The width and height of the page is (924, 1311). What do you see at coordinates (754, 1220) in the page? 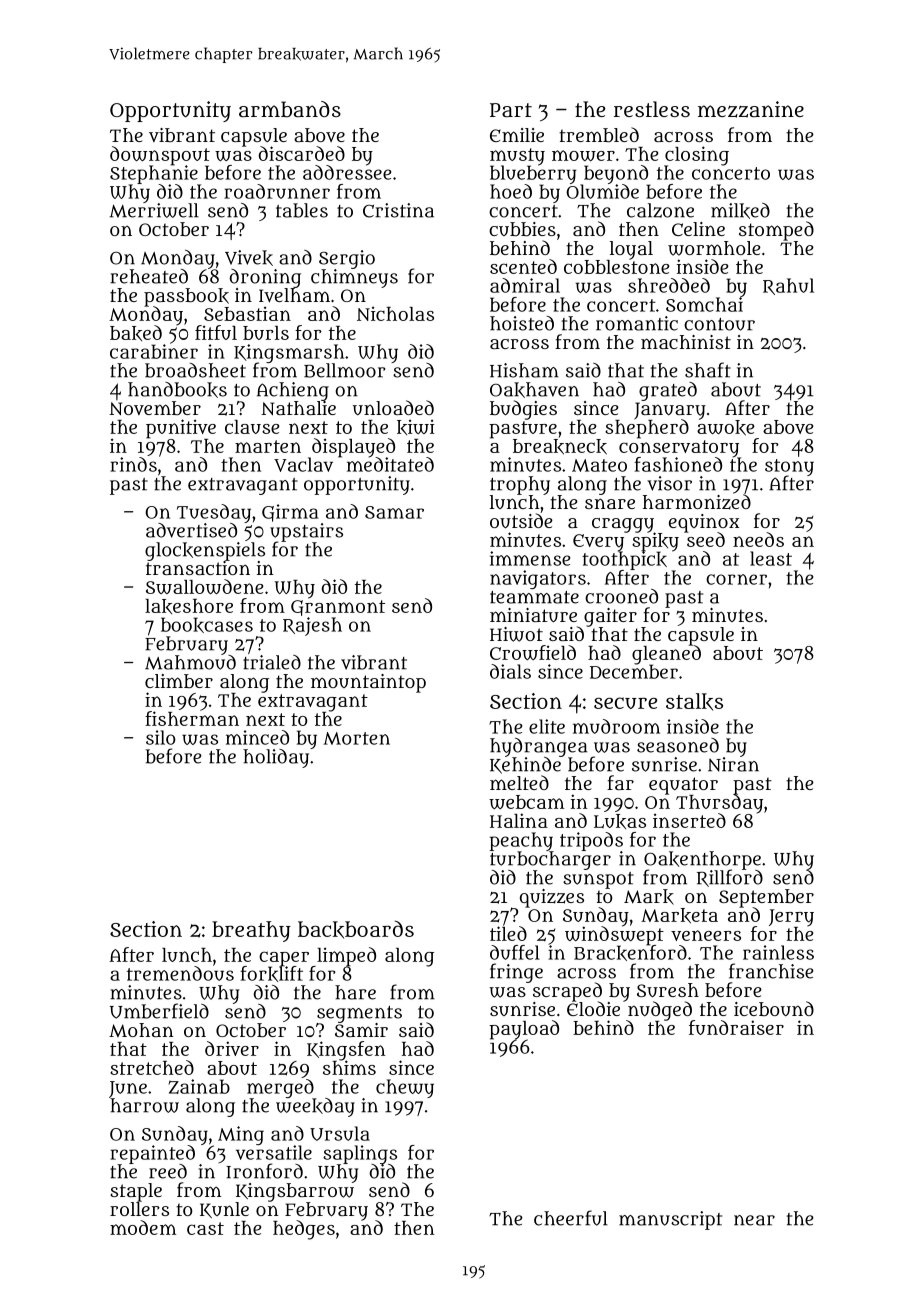
I see `near` at bounding box center [754, 1220].
